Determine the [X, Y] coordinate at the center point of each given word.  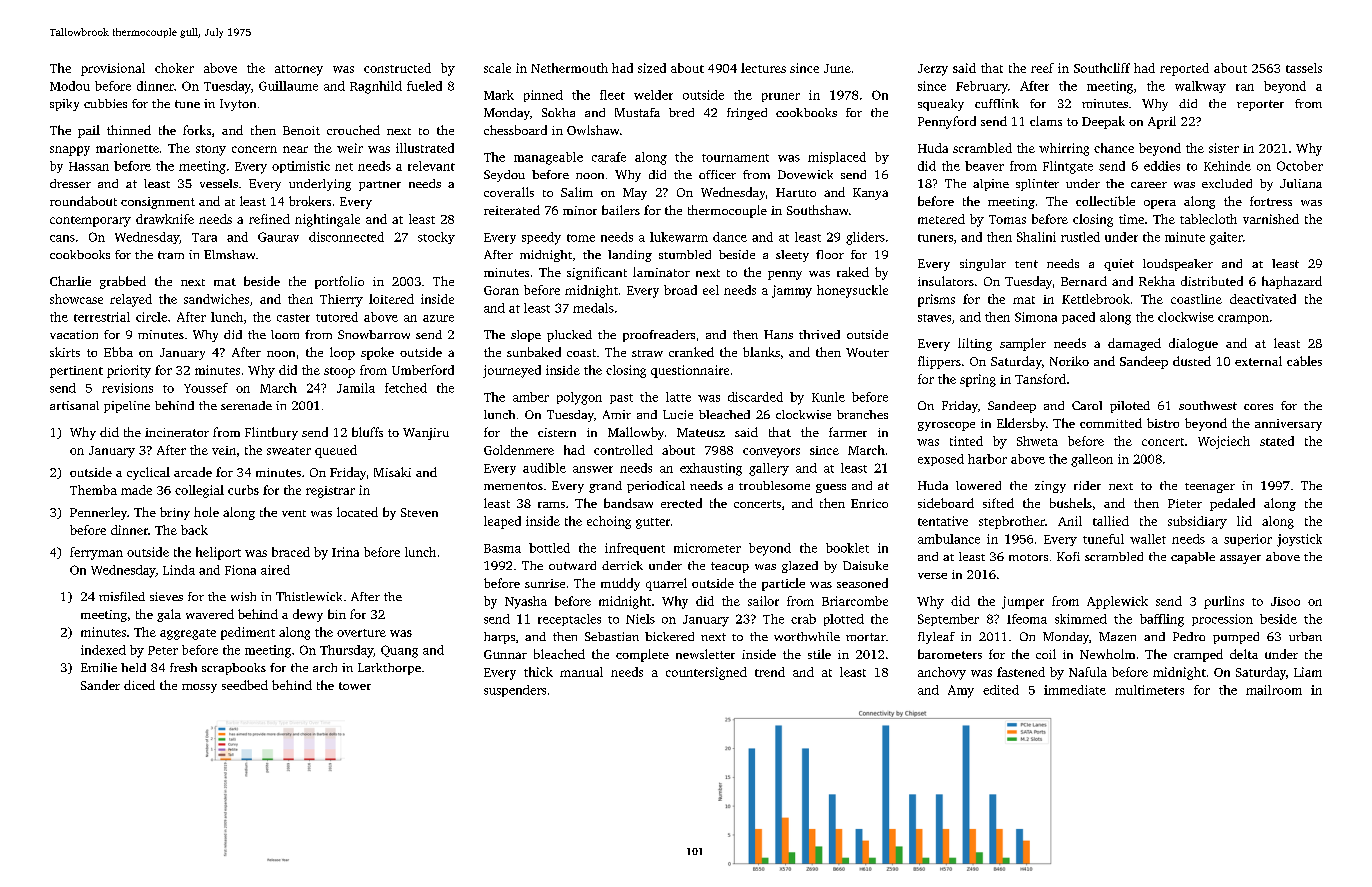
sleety [792, 256]
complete [642, 655]
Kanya [870, 194]
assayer [1240, 559]
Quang [399, 651]
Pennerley [98, 513]
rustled [1080, 237]
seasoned [862, 583]
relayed [131, 300]
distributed [1212, 281]
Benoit [301, 130]
